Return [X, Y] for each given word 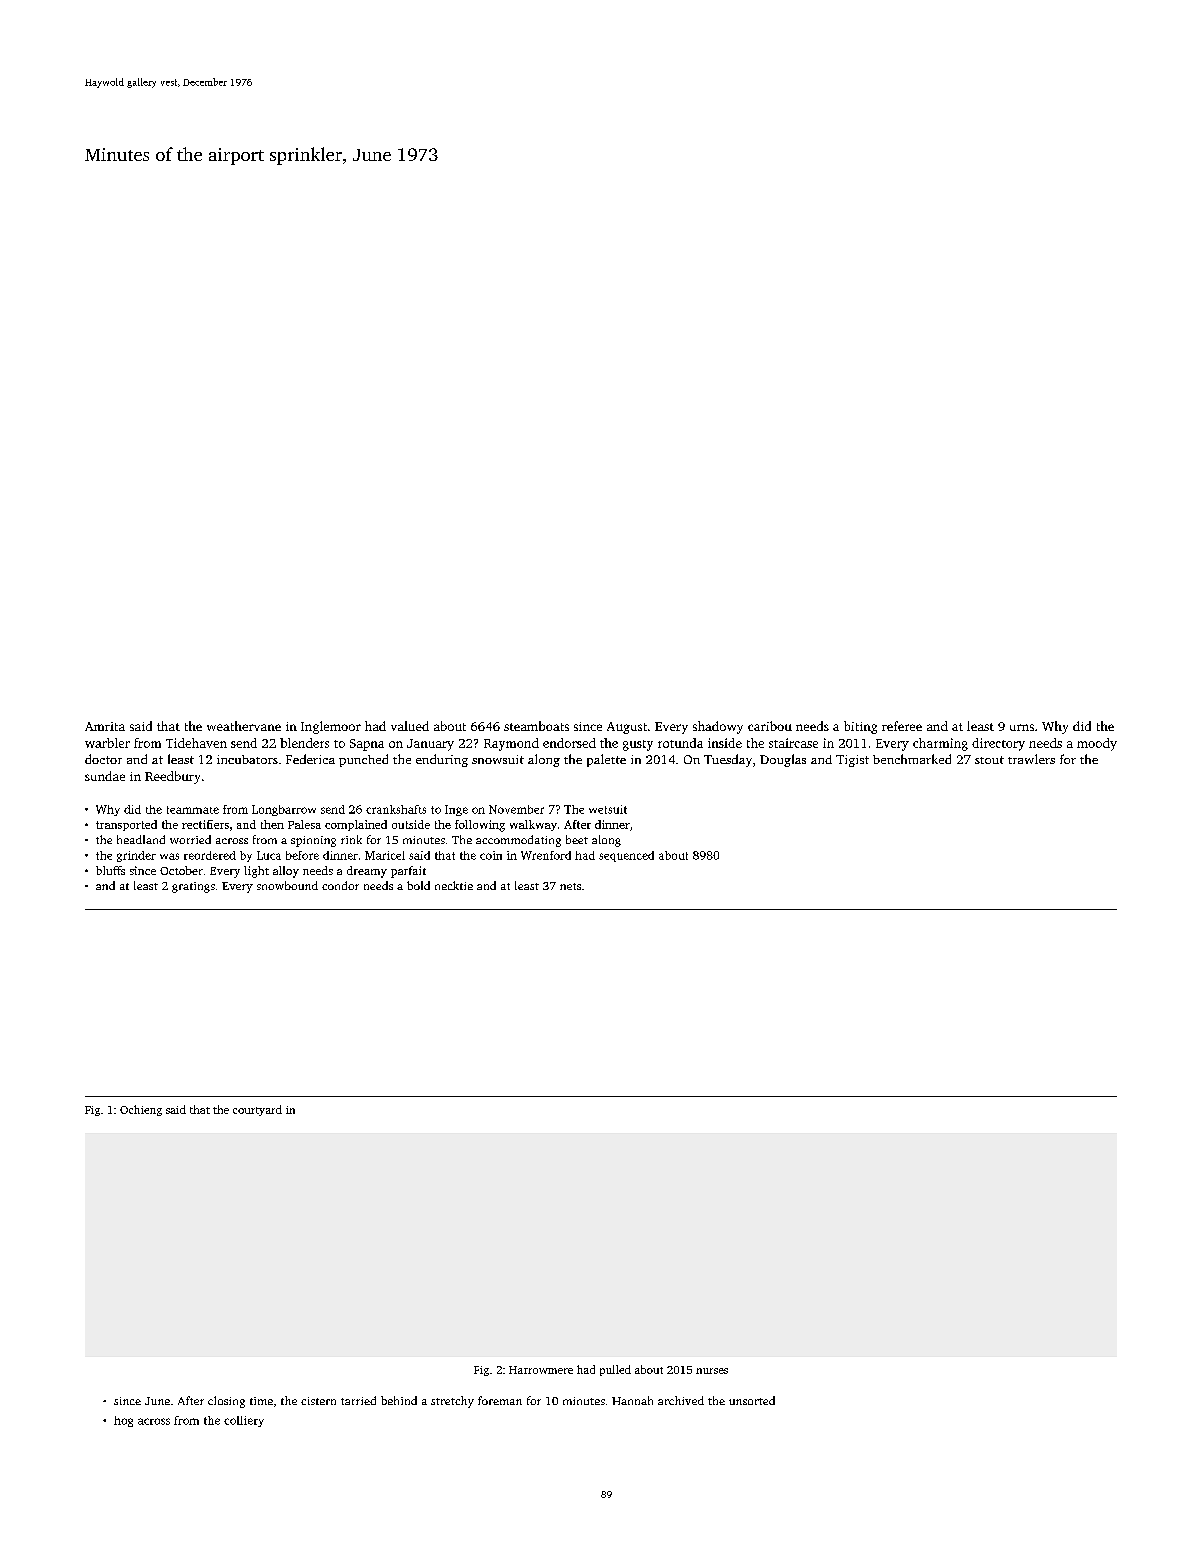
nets [570, 886]
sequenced [626, 856]
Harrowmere [541, 1370]
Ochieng [141, 1110]
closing [226, 1402]
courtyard [257, 1110]
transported [126, 825]
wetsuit [608, 809]
